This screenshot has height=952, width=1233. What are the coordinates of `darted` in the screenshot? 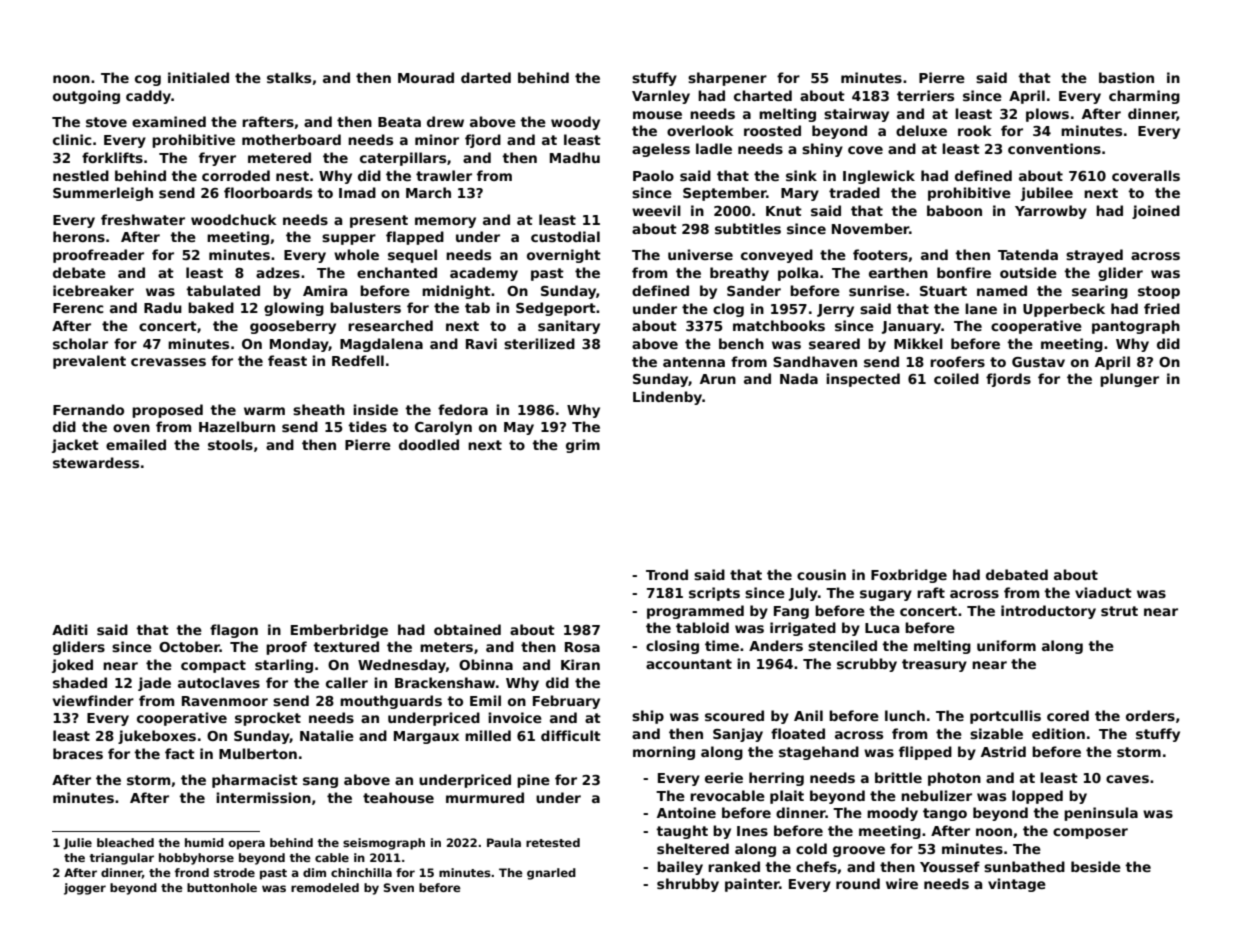 It's located at (486, 77).
